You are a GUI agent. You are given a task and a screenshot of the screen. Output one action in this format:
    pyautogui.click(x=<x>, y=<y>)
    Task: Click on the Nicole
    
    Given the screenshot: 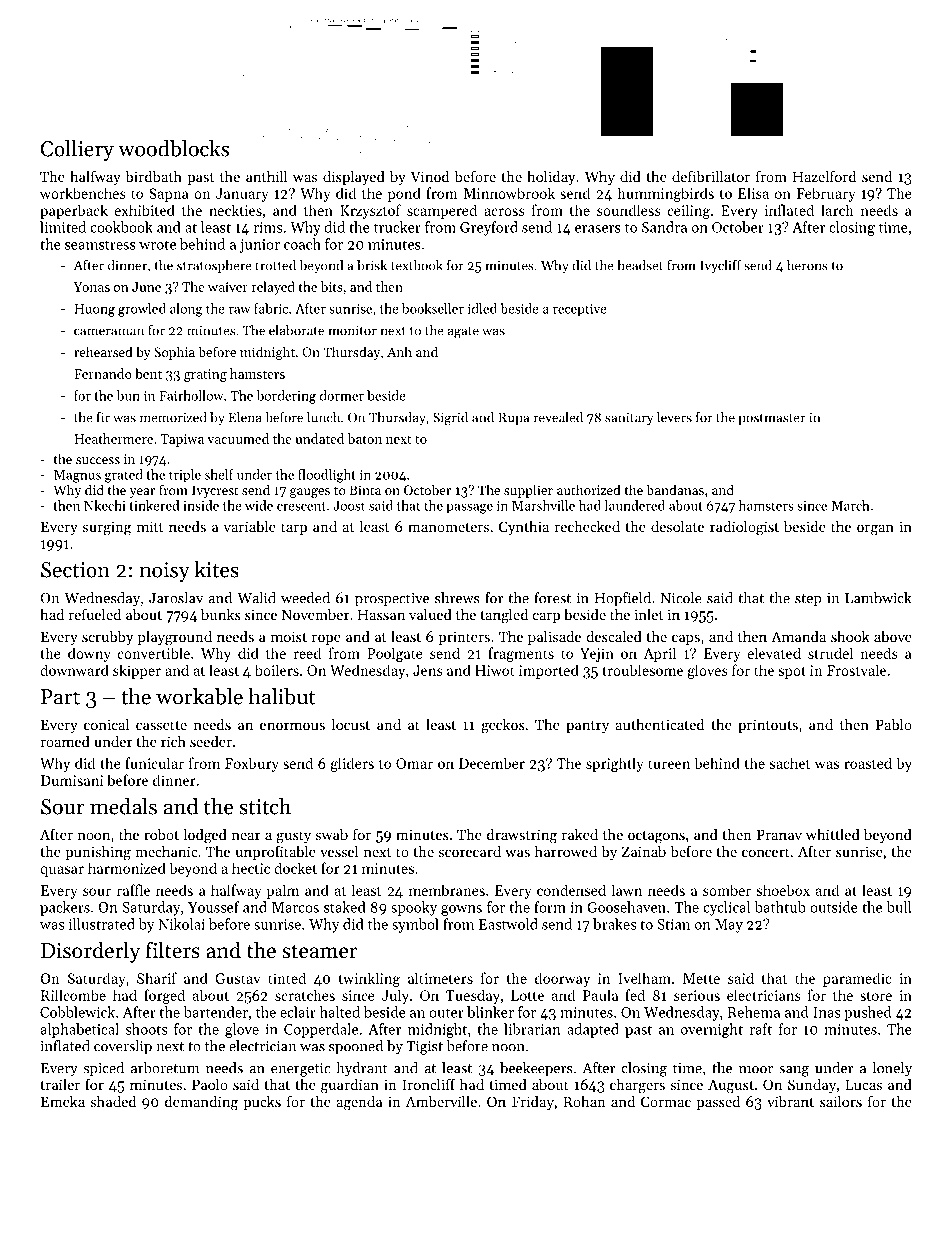 What is the action you would take?
    pyautogui.click(x=681, y=598)
